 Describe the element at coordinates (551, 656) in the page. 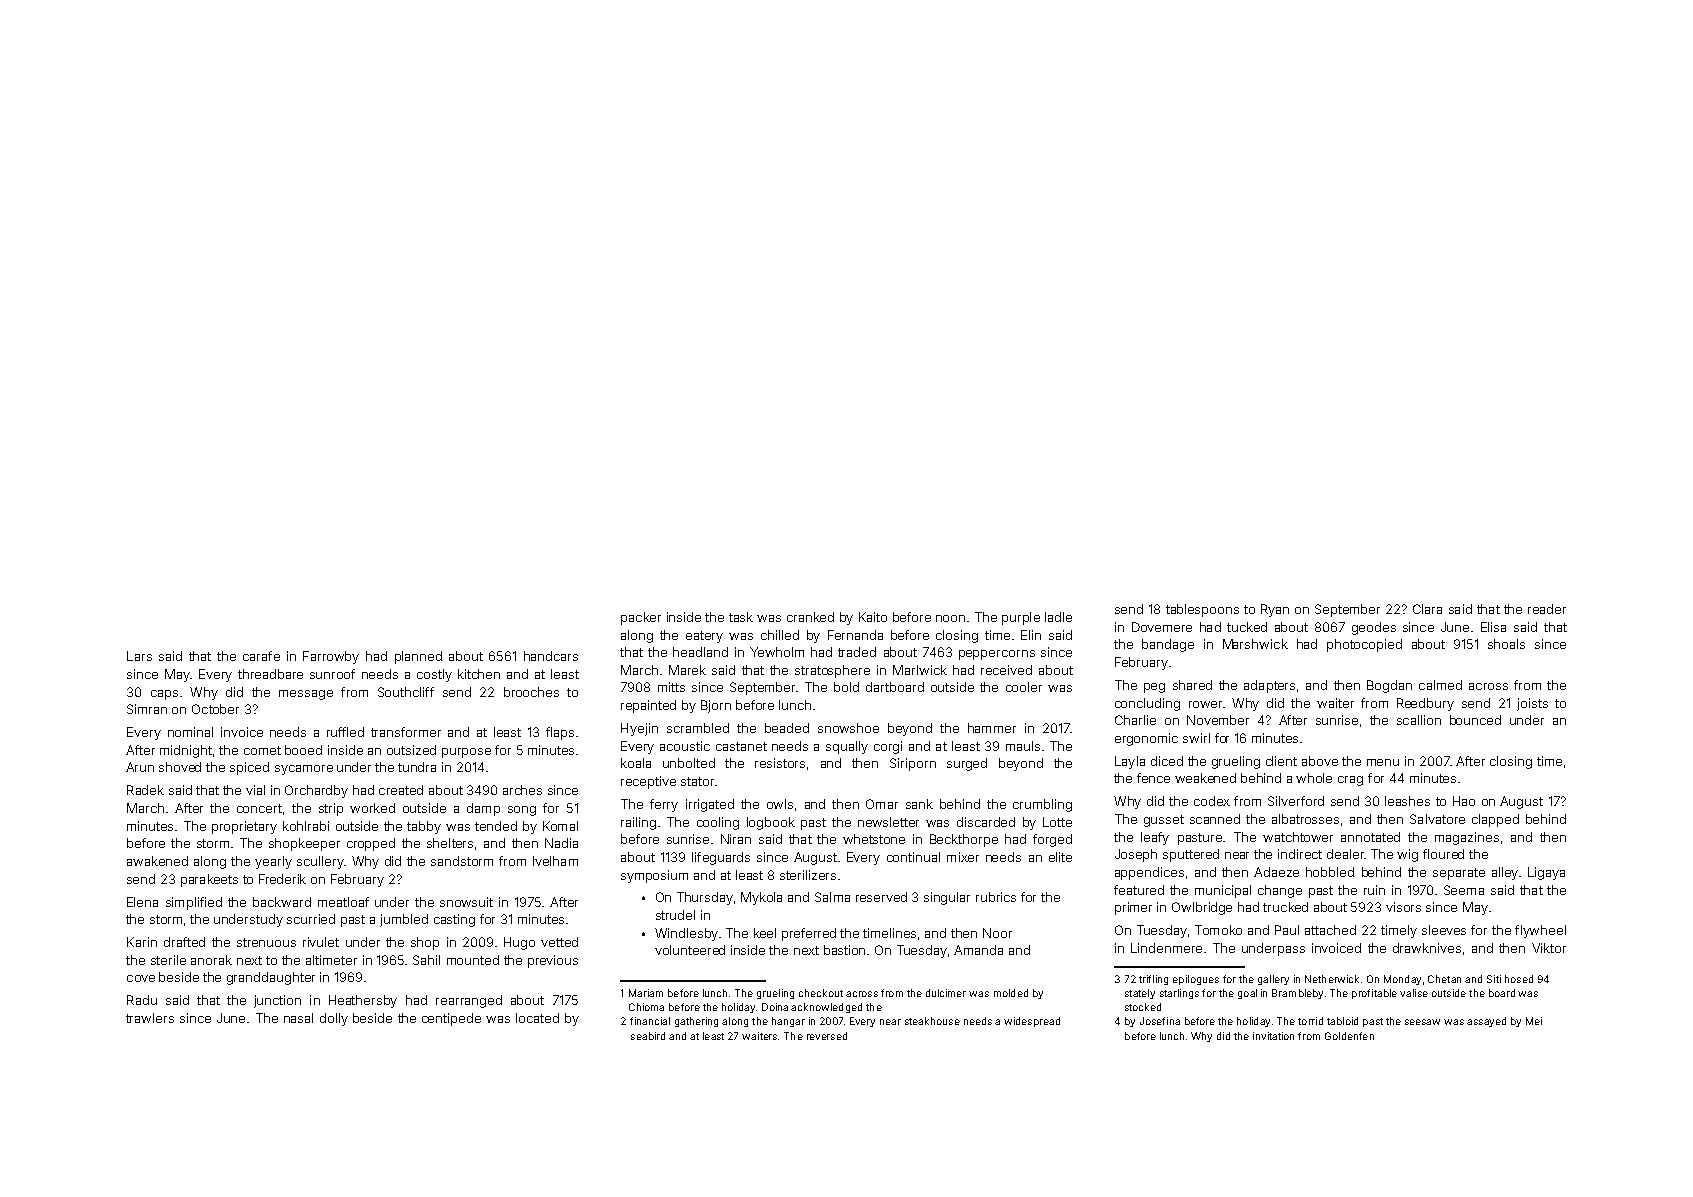

I see `handcars` at that location.
